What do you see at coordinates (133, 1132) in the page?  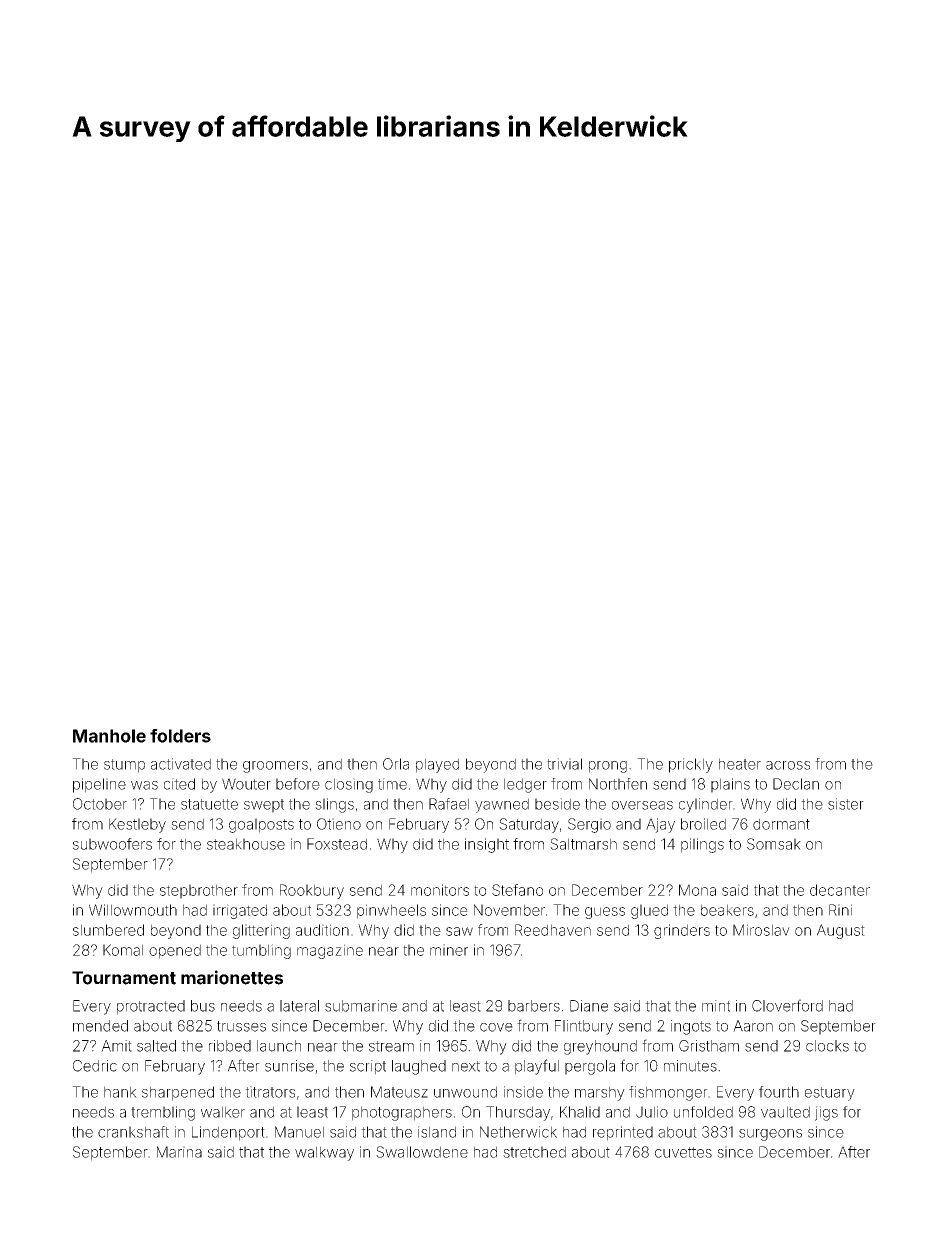 I see `crankshaft` at bounding box center [133, 1132].
